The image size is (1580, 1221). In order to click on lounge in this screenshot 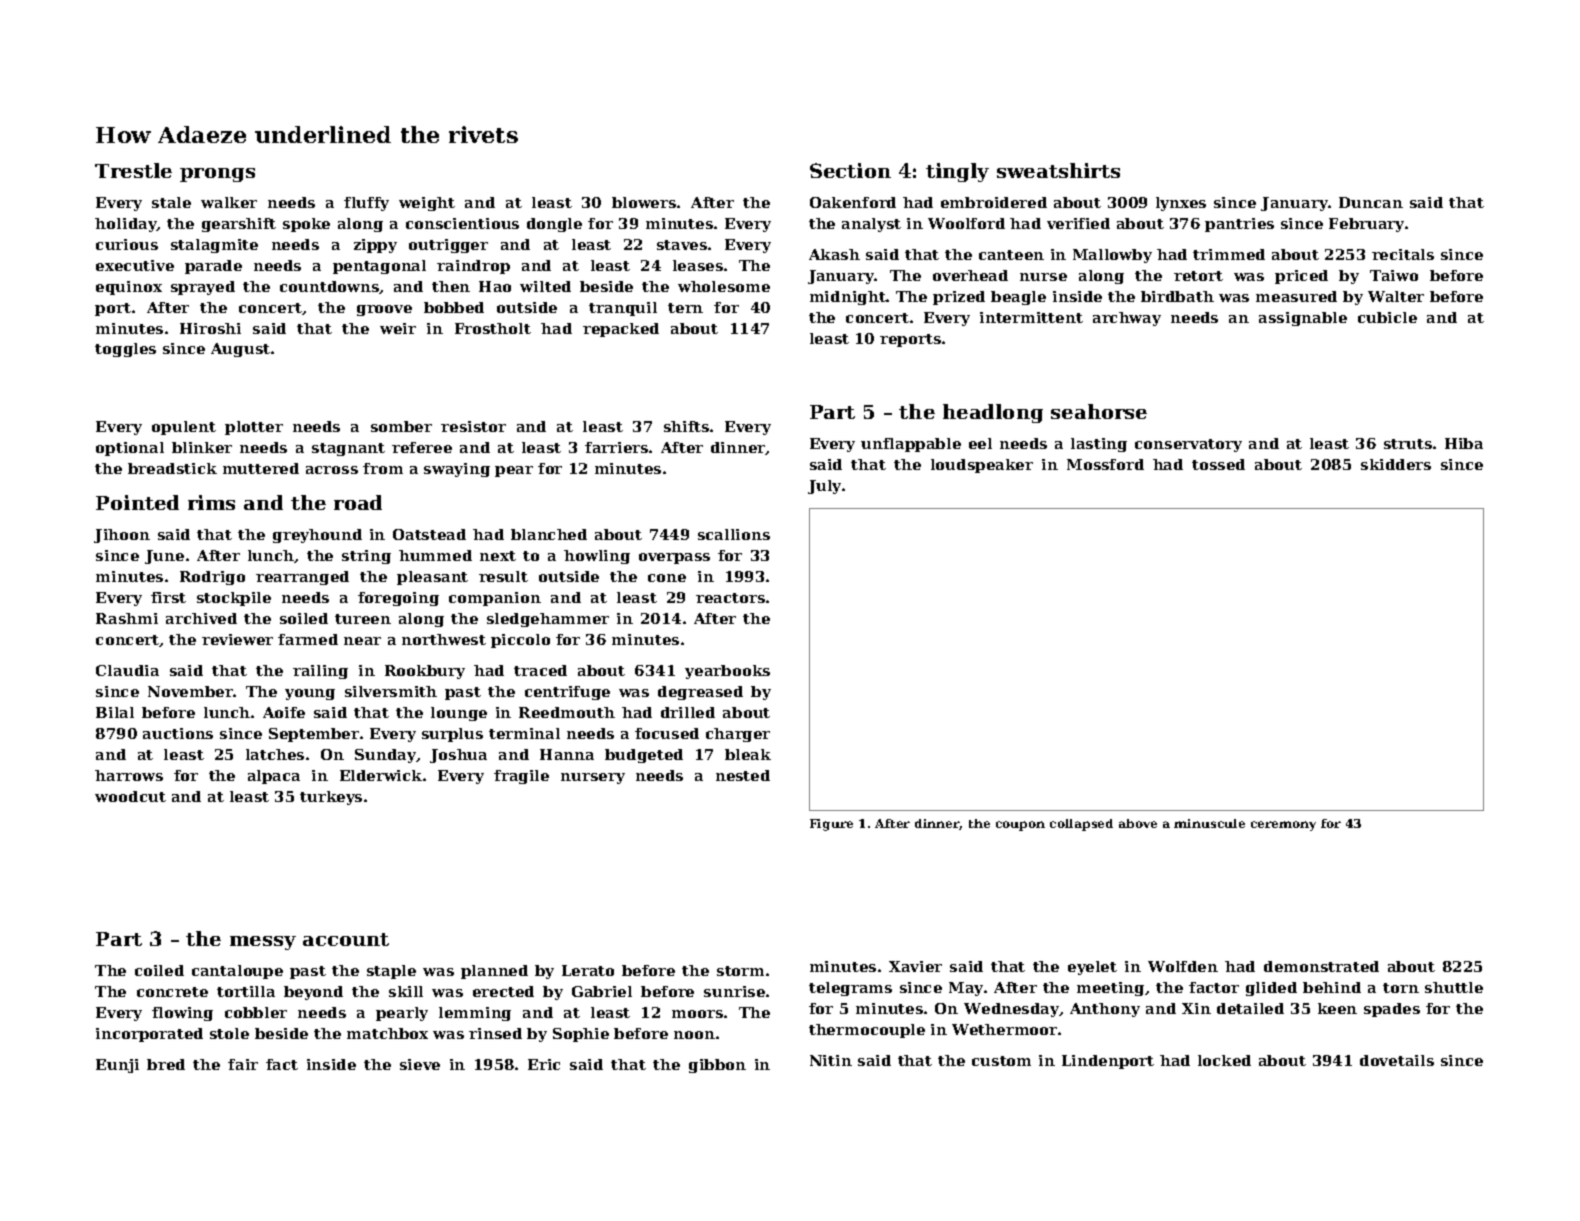, I will do `click(459, 714)`.
